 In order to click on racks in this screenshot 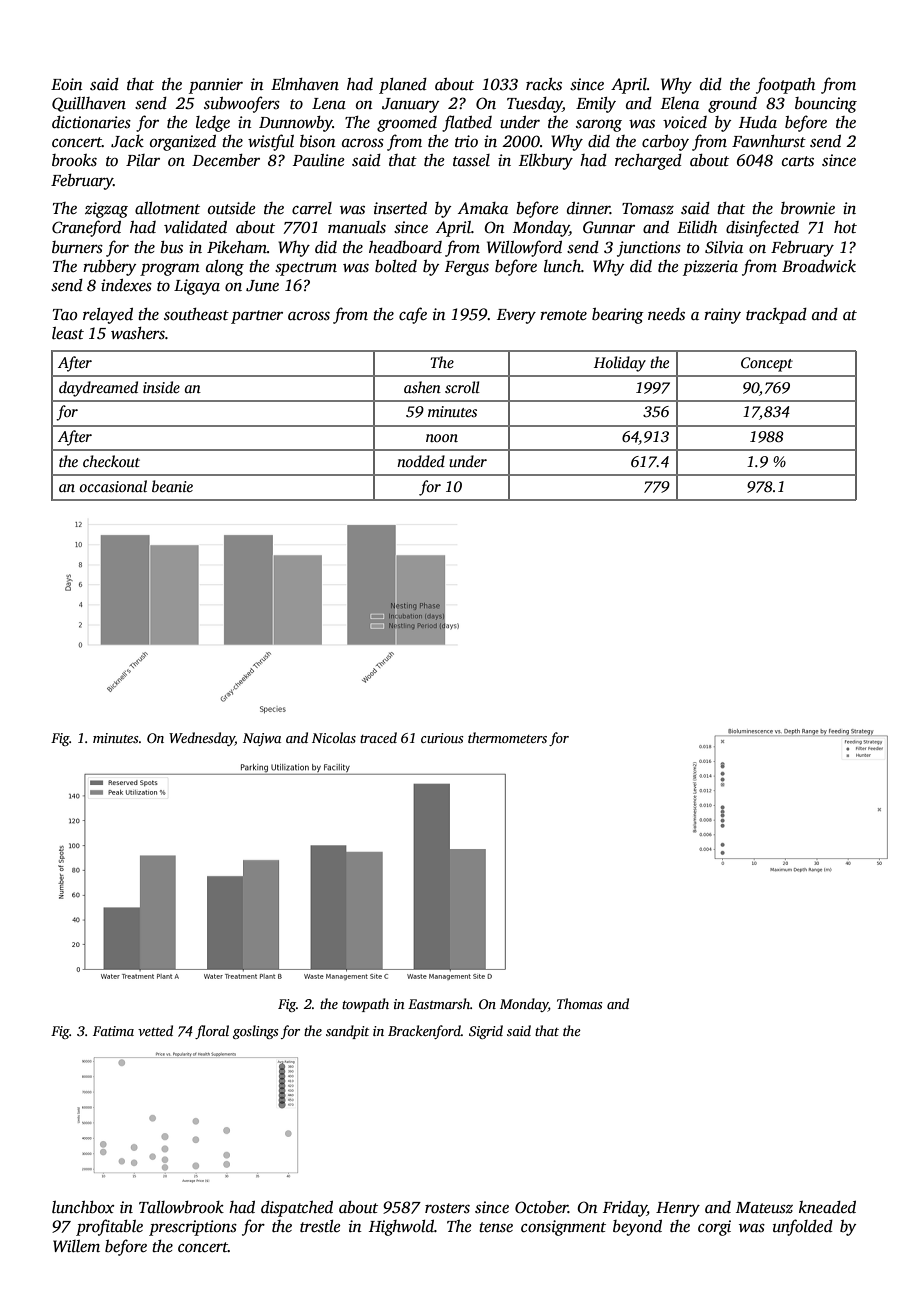, I will do `click(544, 84)`.
